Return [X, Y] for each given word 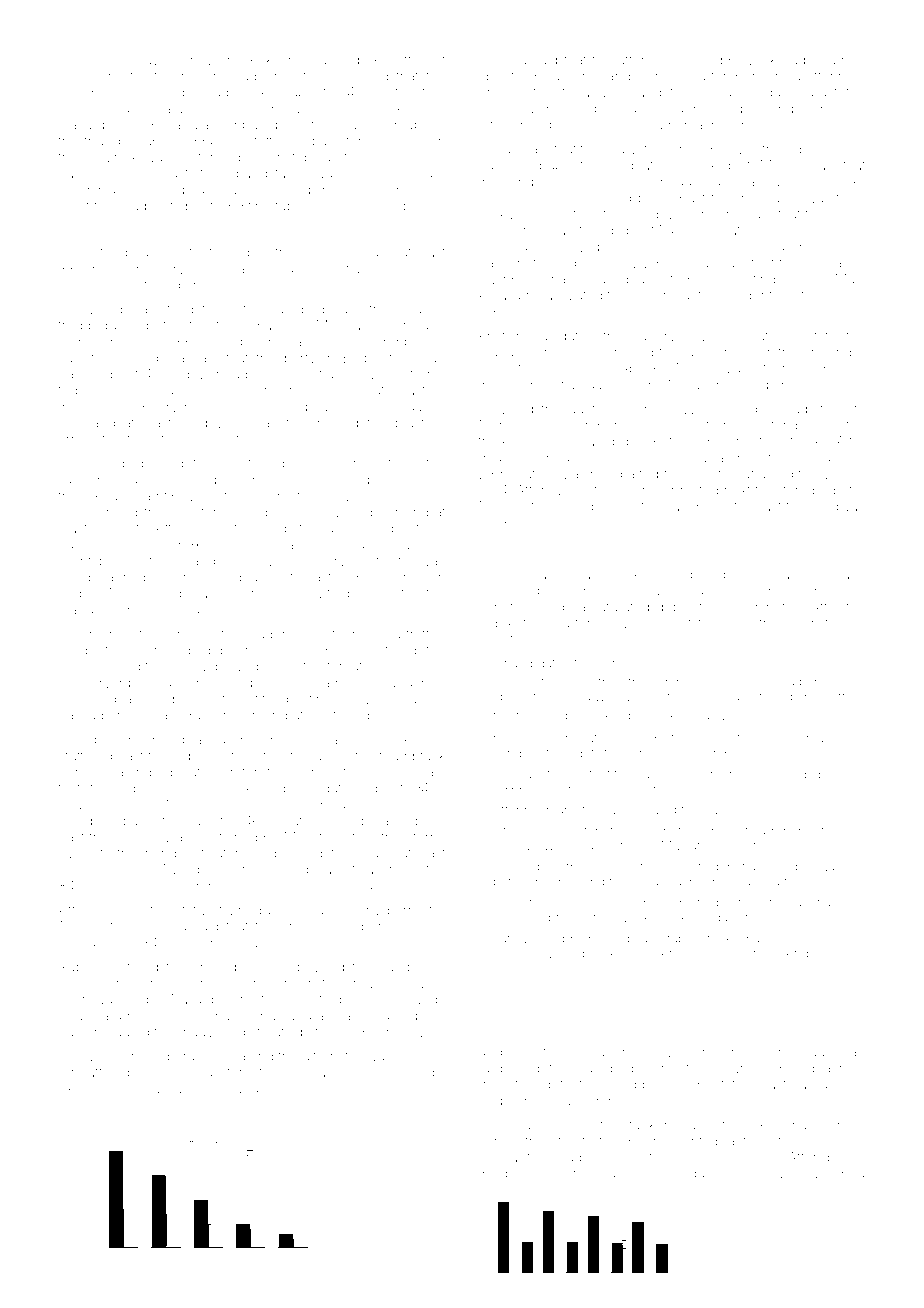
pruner [783, 833]
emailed [333, 423]
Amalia [499, 295]
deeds [514, 1052]
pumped [716, 183]
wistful [498, 108]
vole [836, 474]
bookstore [577, 831]
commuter [749, 336]
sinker [271, 967]
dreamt [145, 496]
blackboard [129, 740]
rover [214, 1090]
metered [203, 158]
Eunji [738, 1069]
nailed [77, 374]
